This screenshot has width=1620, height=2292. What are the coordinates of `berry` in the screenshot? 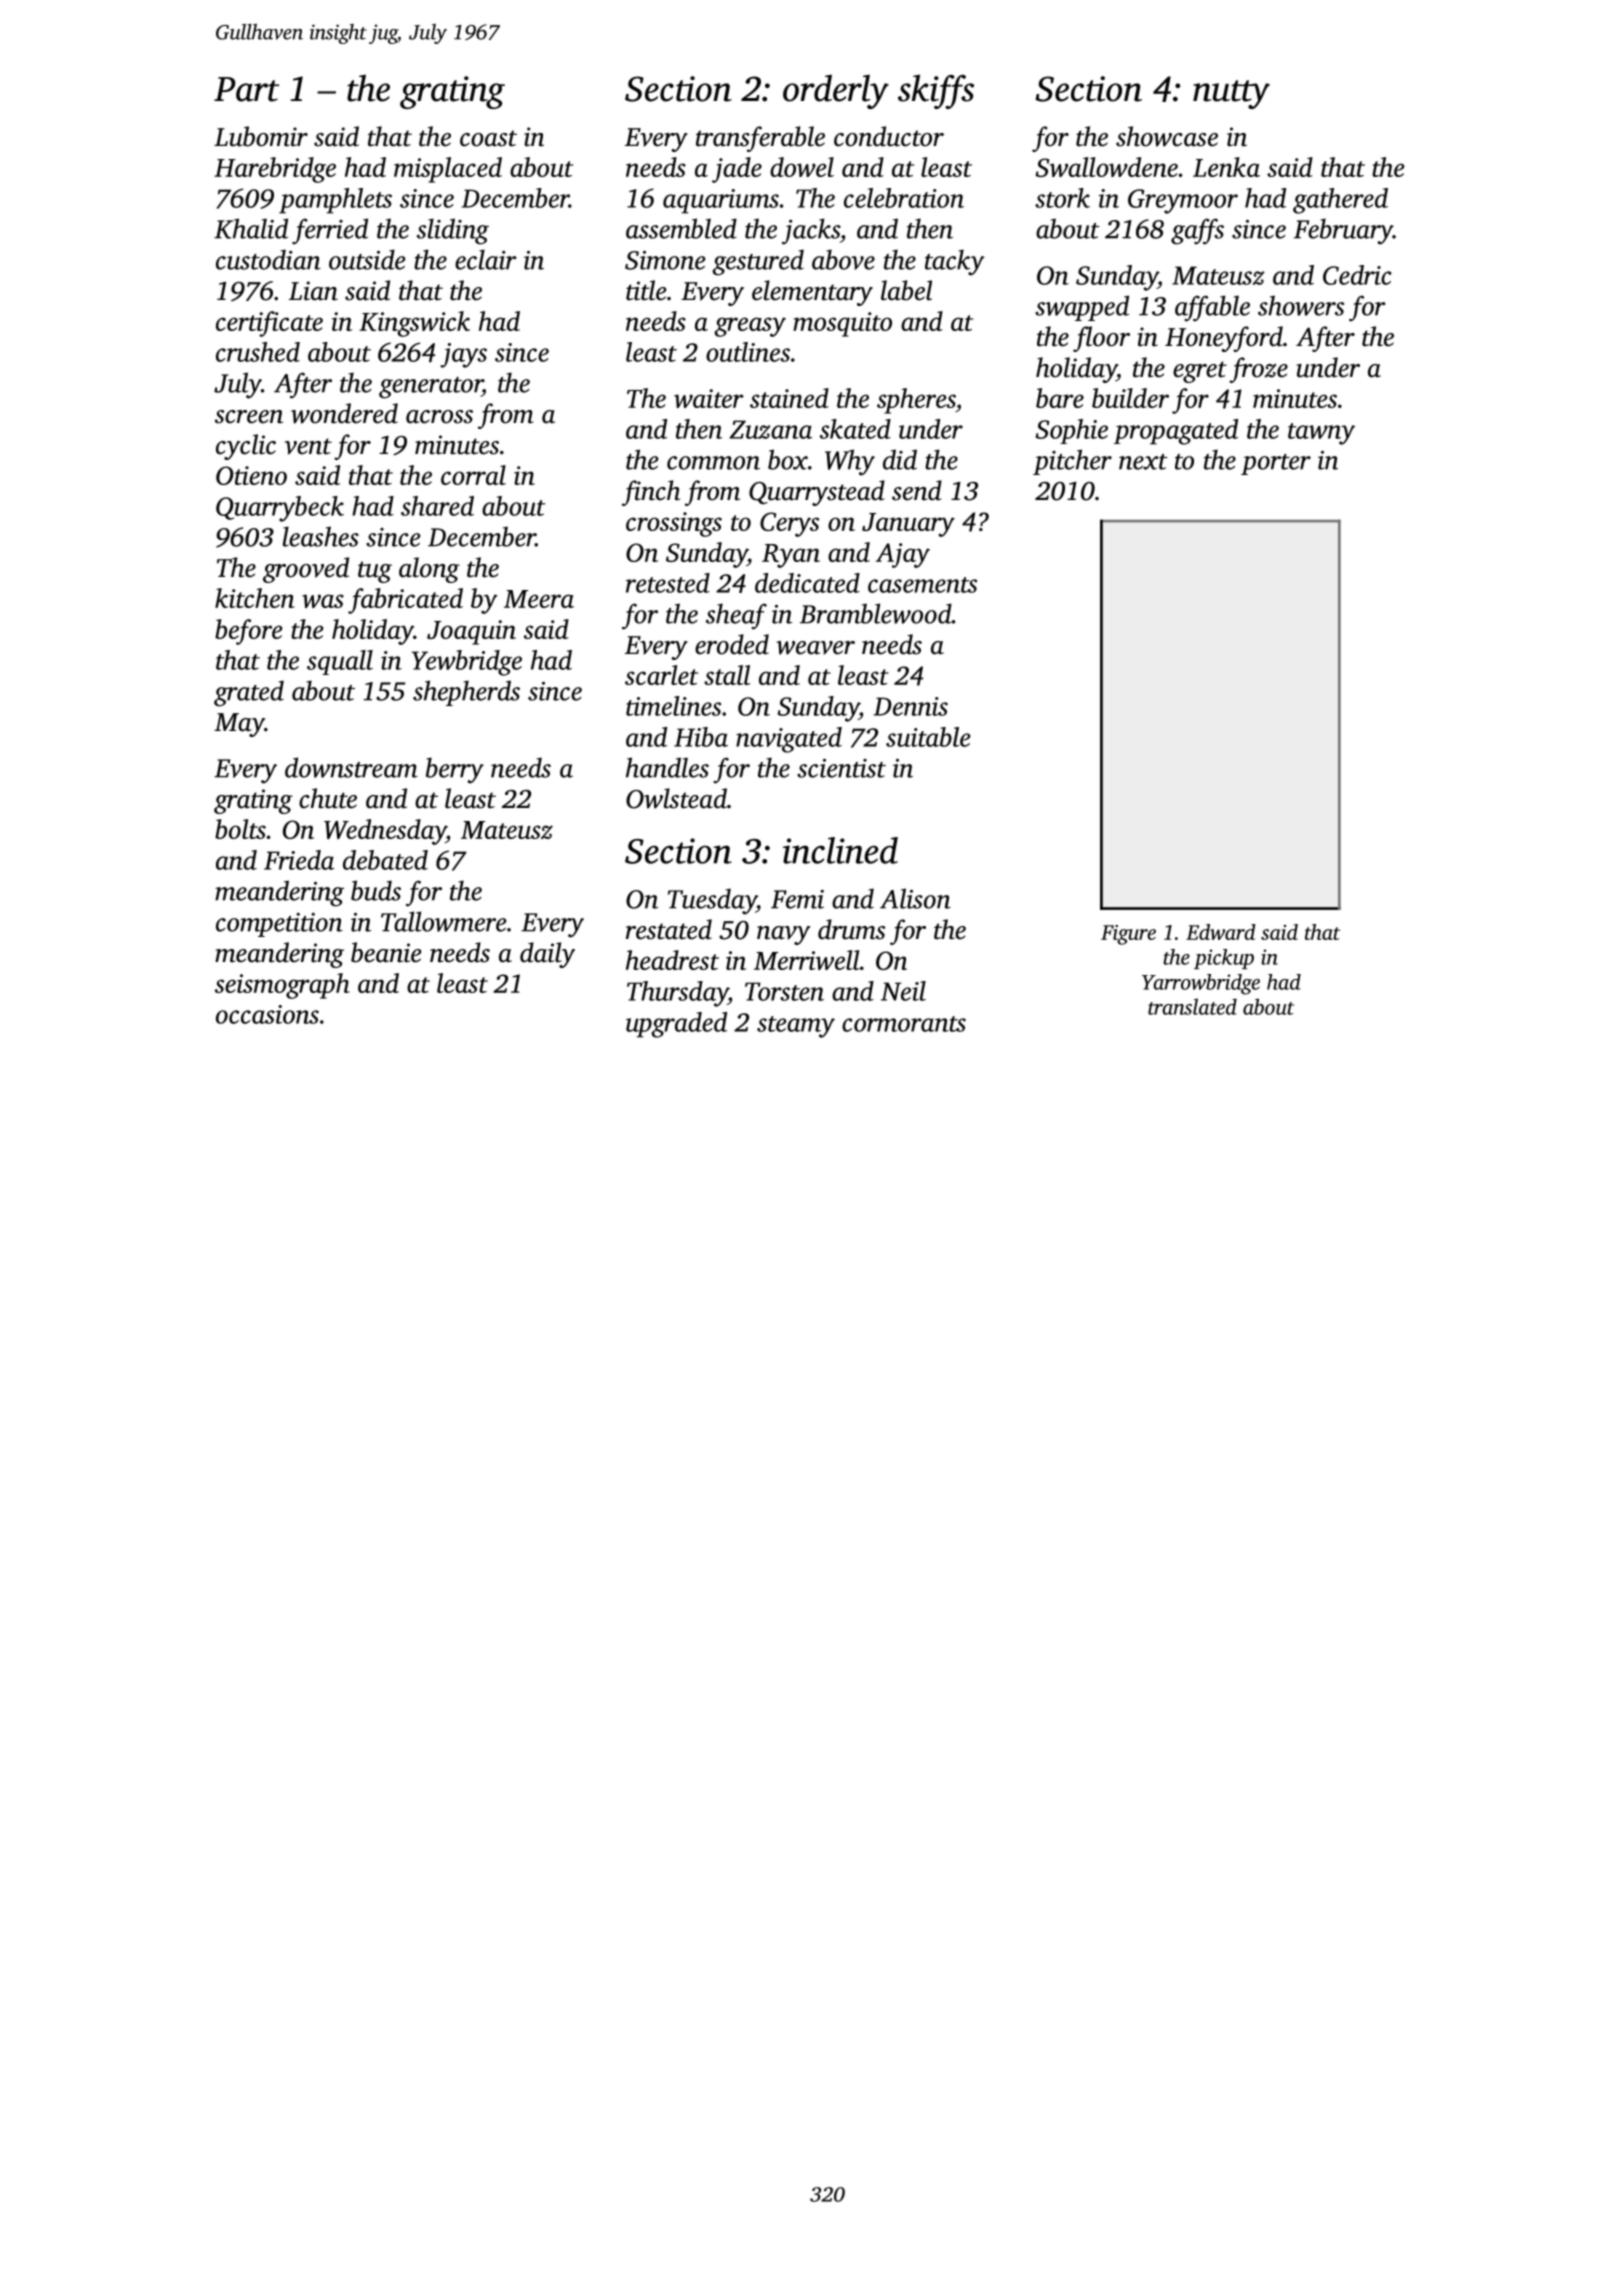 It's located at (455, 770).
